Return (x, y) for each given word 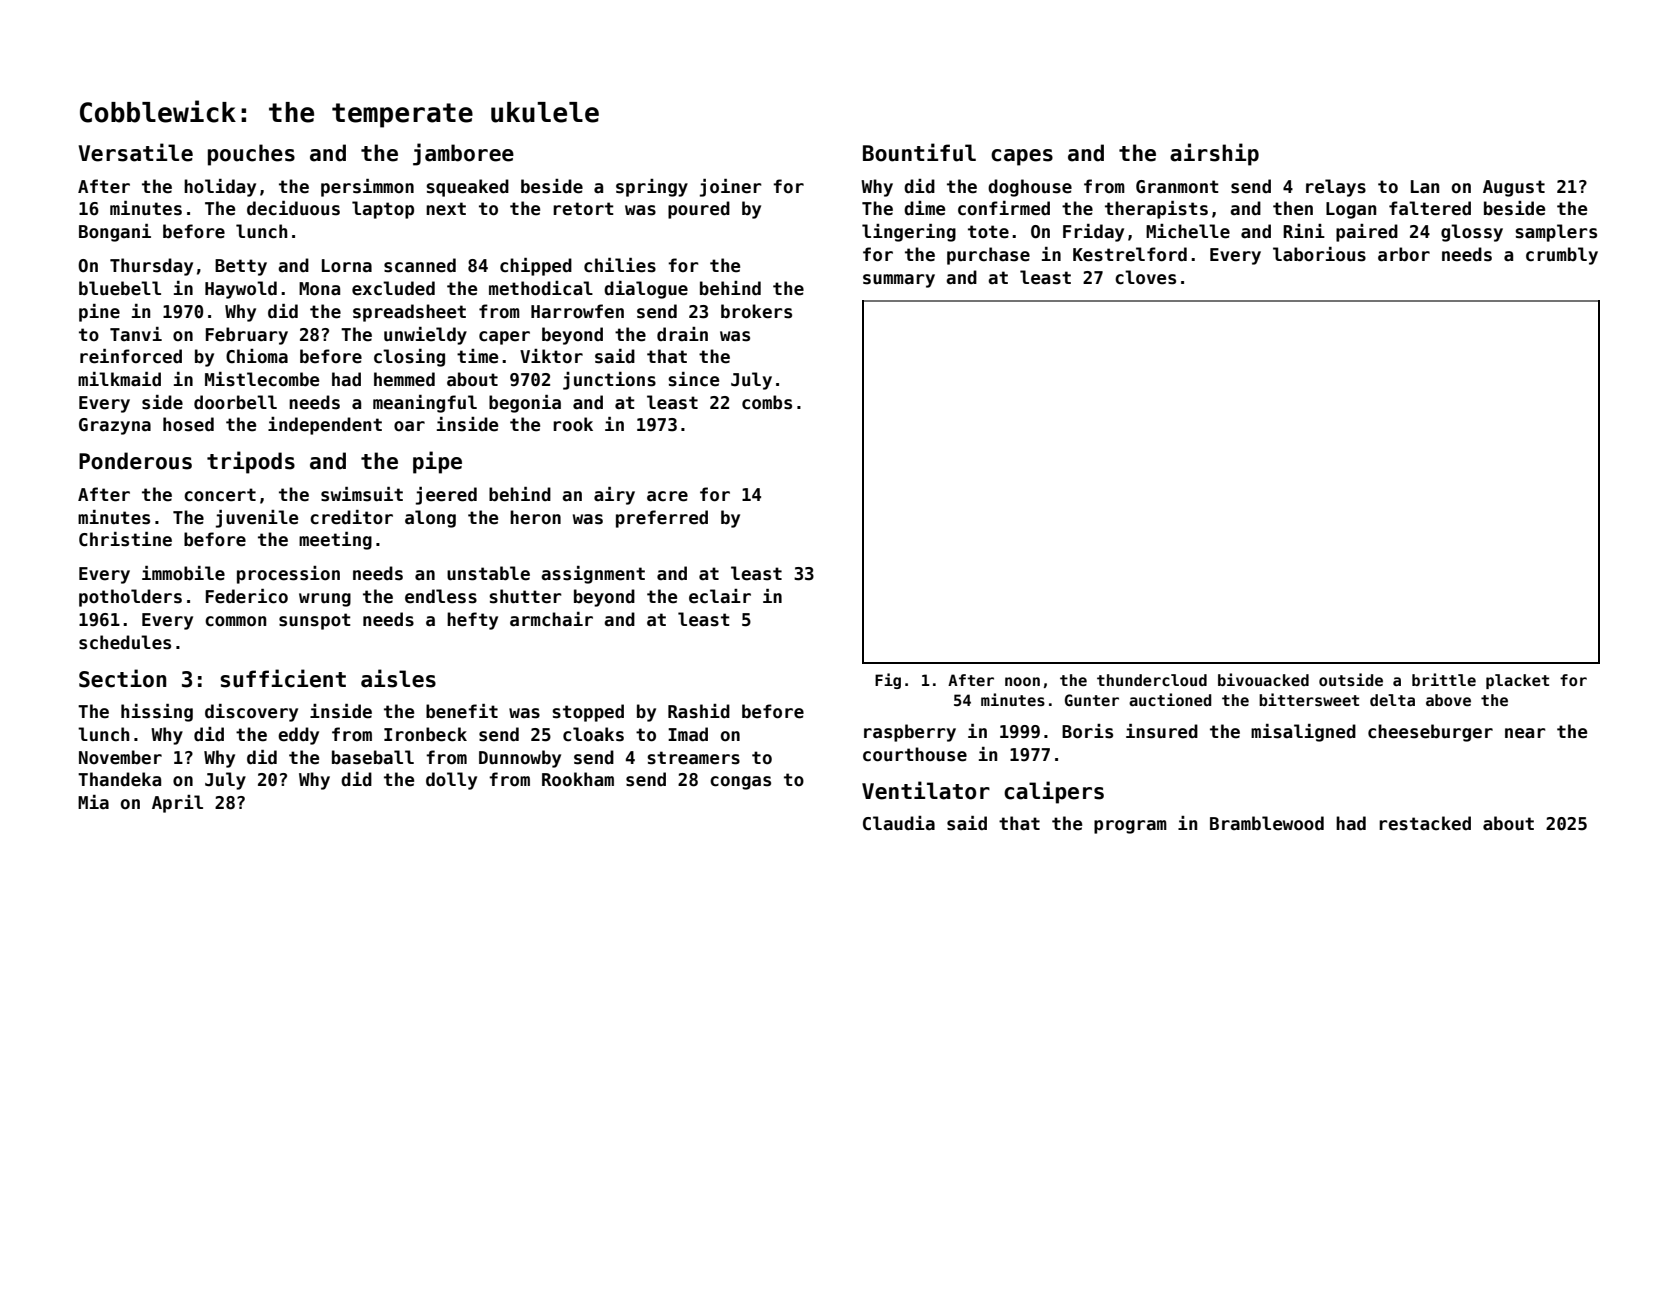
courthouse (915, 754)
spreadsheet (409, 313)
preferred (662, 519)
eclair (720, 596)
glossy (1472, 233)
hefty (472, 621)
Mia (93, 802)
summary (899, 281)
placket (1517, 681)
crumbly (1562, 256)
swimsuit (362, 494)
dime (924, 208)
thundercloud (1152, 680)
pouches (251, 155)
